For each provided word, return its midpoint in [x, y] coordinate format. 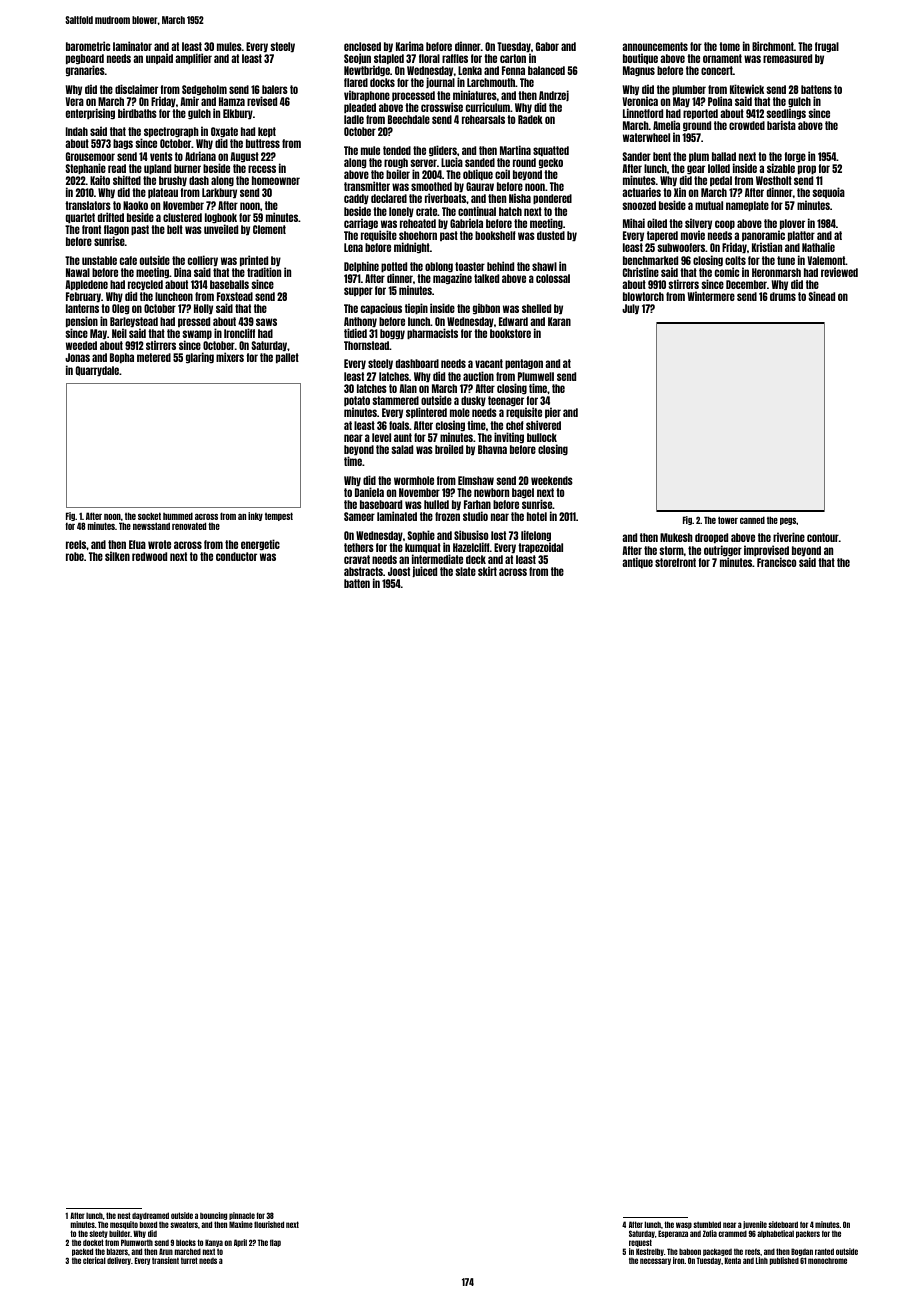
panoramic [763, 236]
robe [75, 556]
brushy [173, 181]
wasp [684, 1225]
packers [808, 1234]
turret [189, 1260]
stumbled [707, 1224]
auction [478, 376]
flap [275, 1243]
